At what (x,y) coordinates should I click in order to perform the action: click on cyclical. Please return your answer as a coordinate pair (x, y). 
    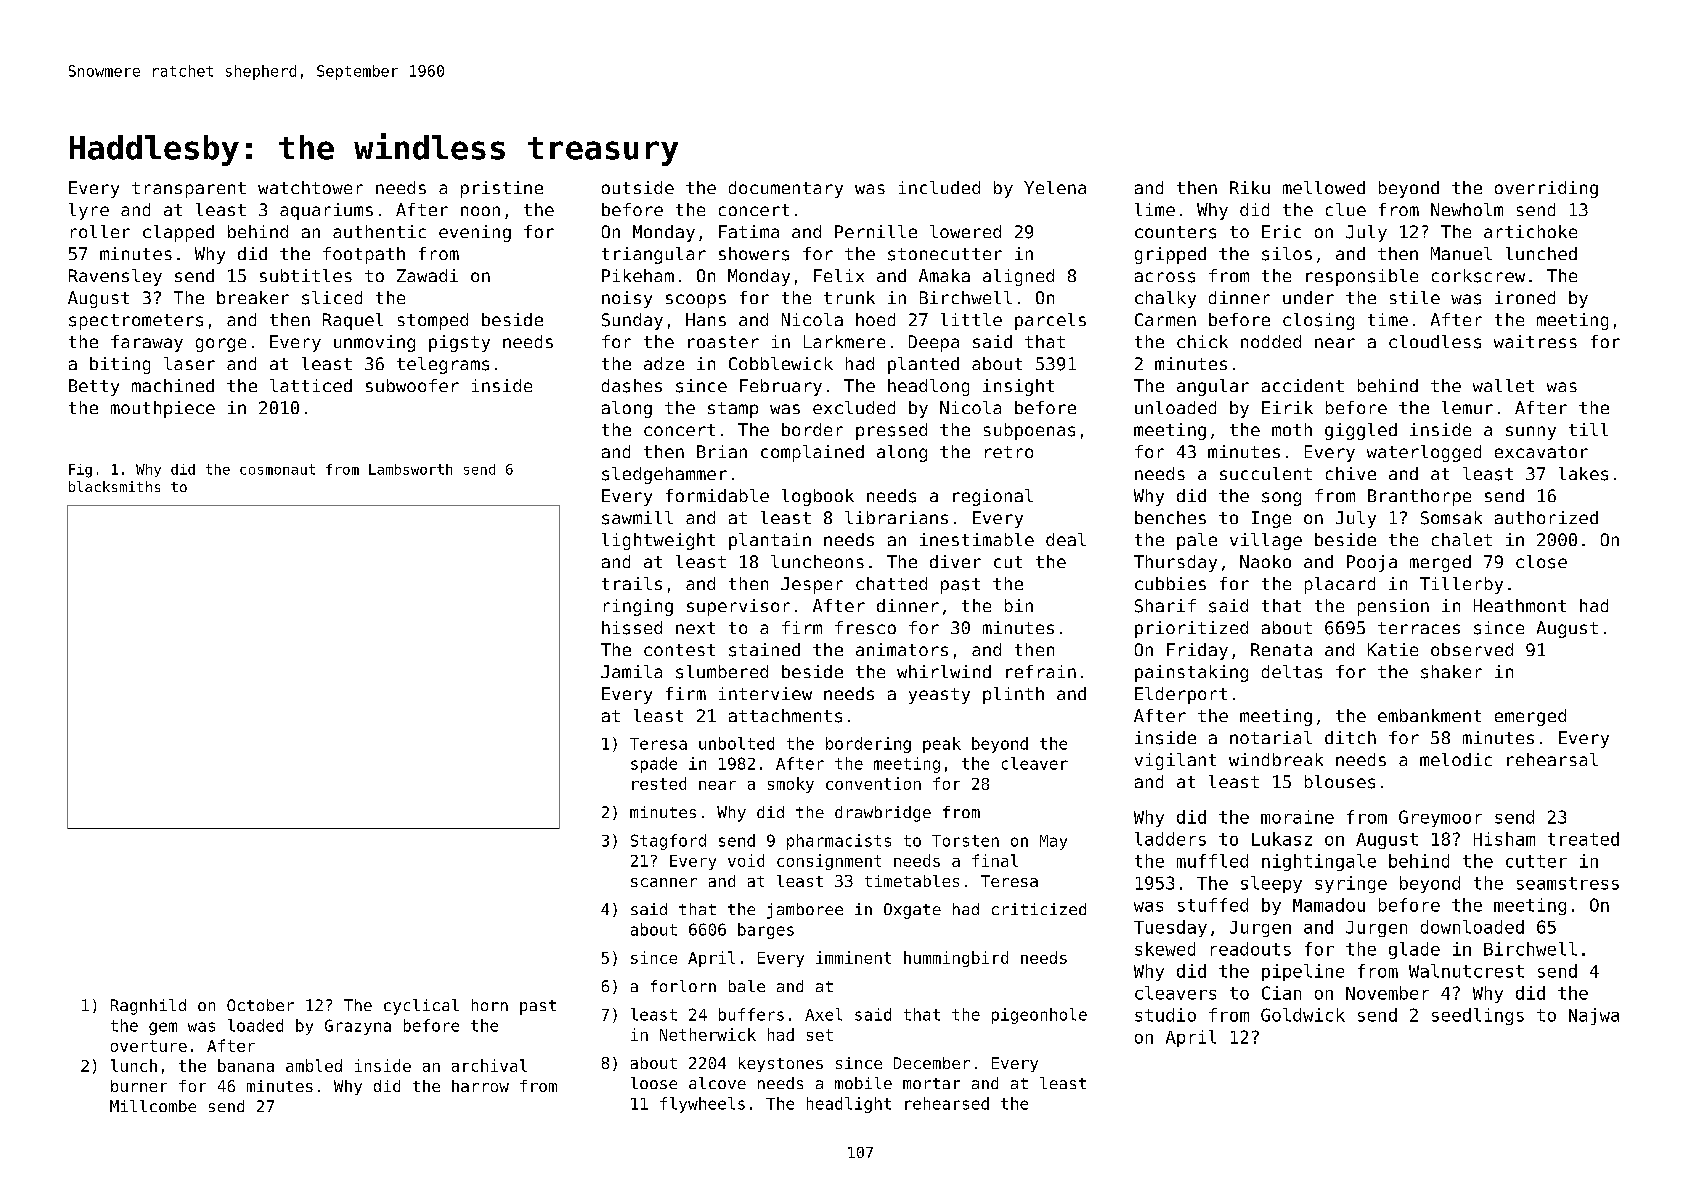
    Looking at the image, I should click on (421, 1007).
